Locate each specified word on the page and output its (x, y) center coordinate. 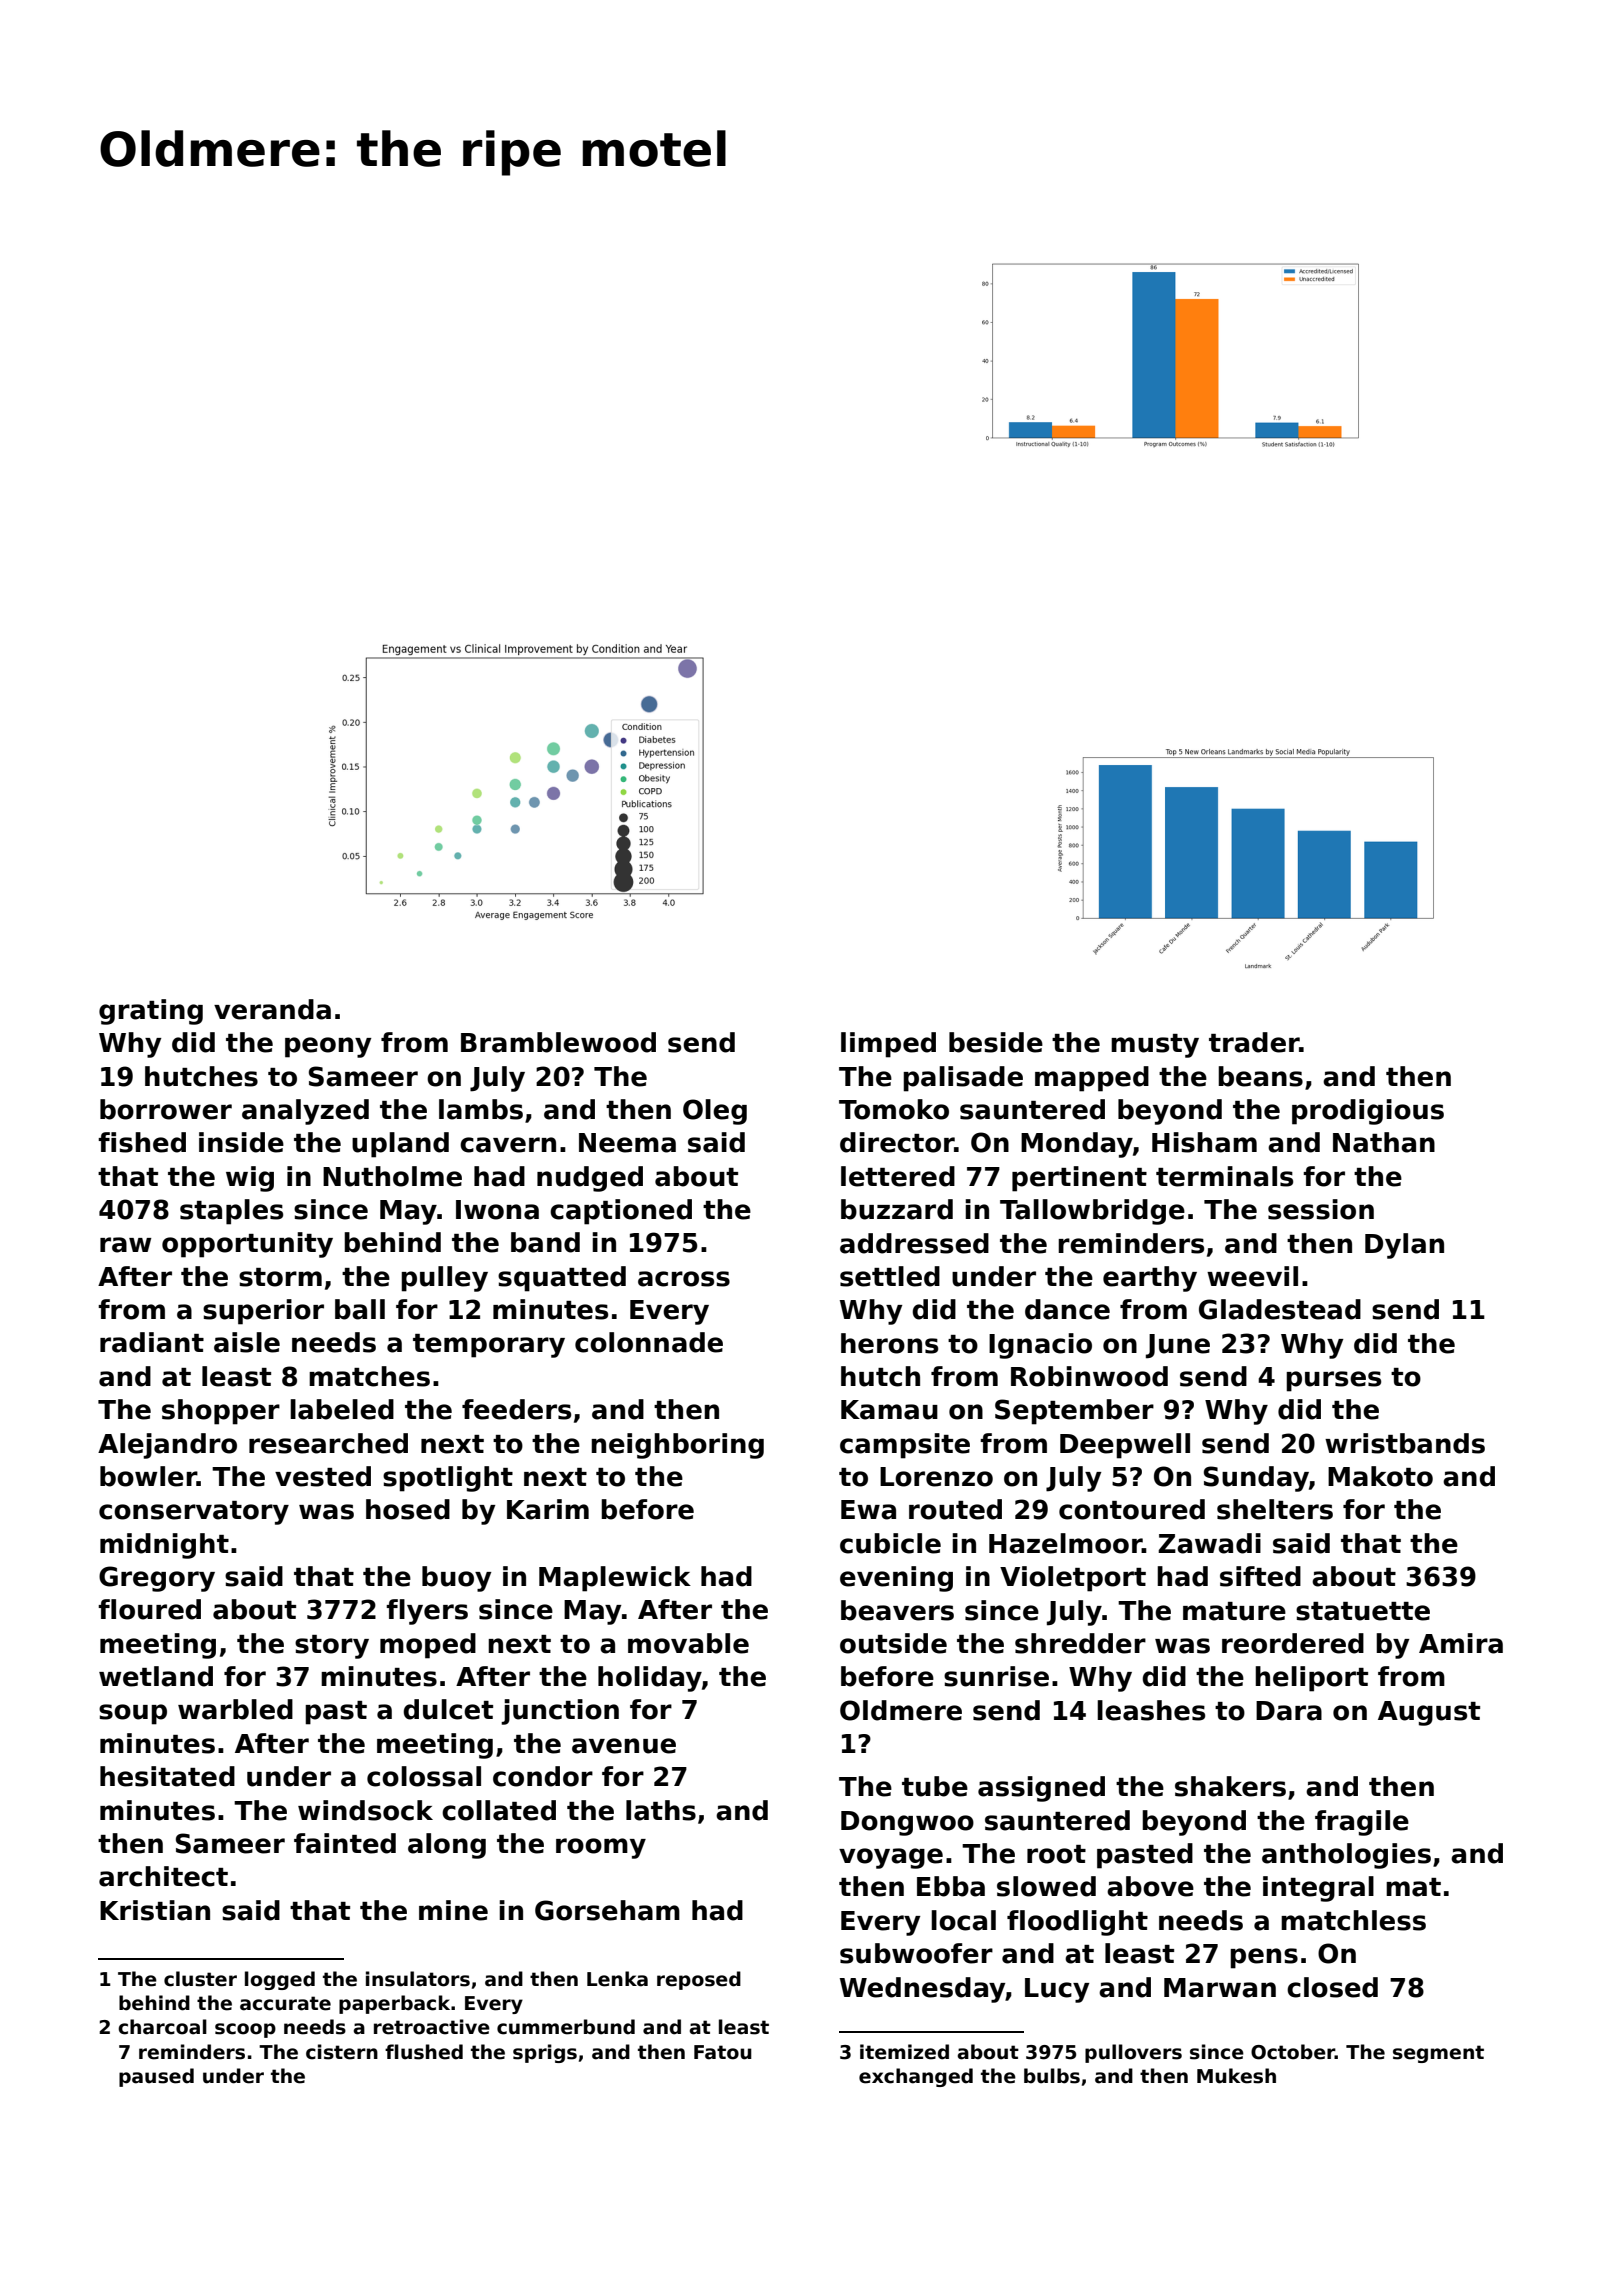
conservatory (194, 1513)
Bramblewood (558, 1042)
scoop (245, 2030)
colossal (424, 1776)
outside (893, 1643)
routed (955, 1509)
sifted (1260, 1576)
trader (1254, 1042)
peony (328, 1047)
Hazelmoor (1065, 1543)
